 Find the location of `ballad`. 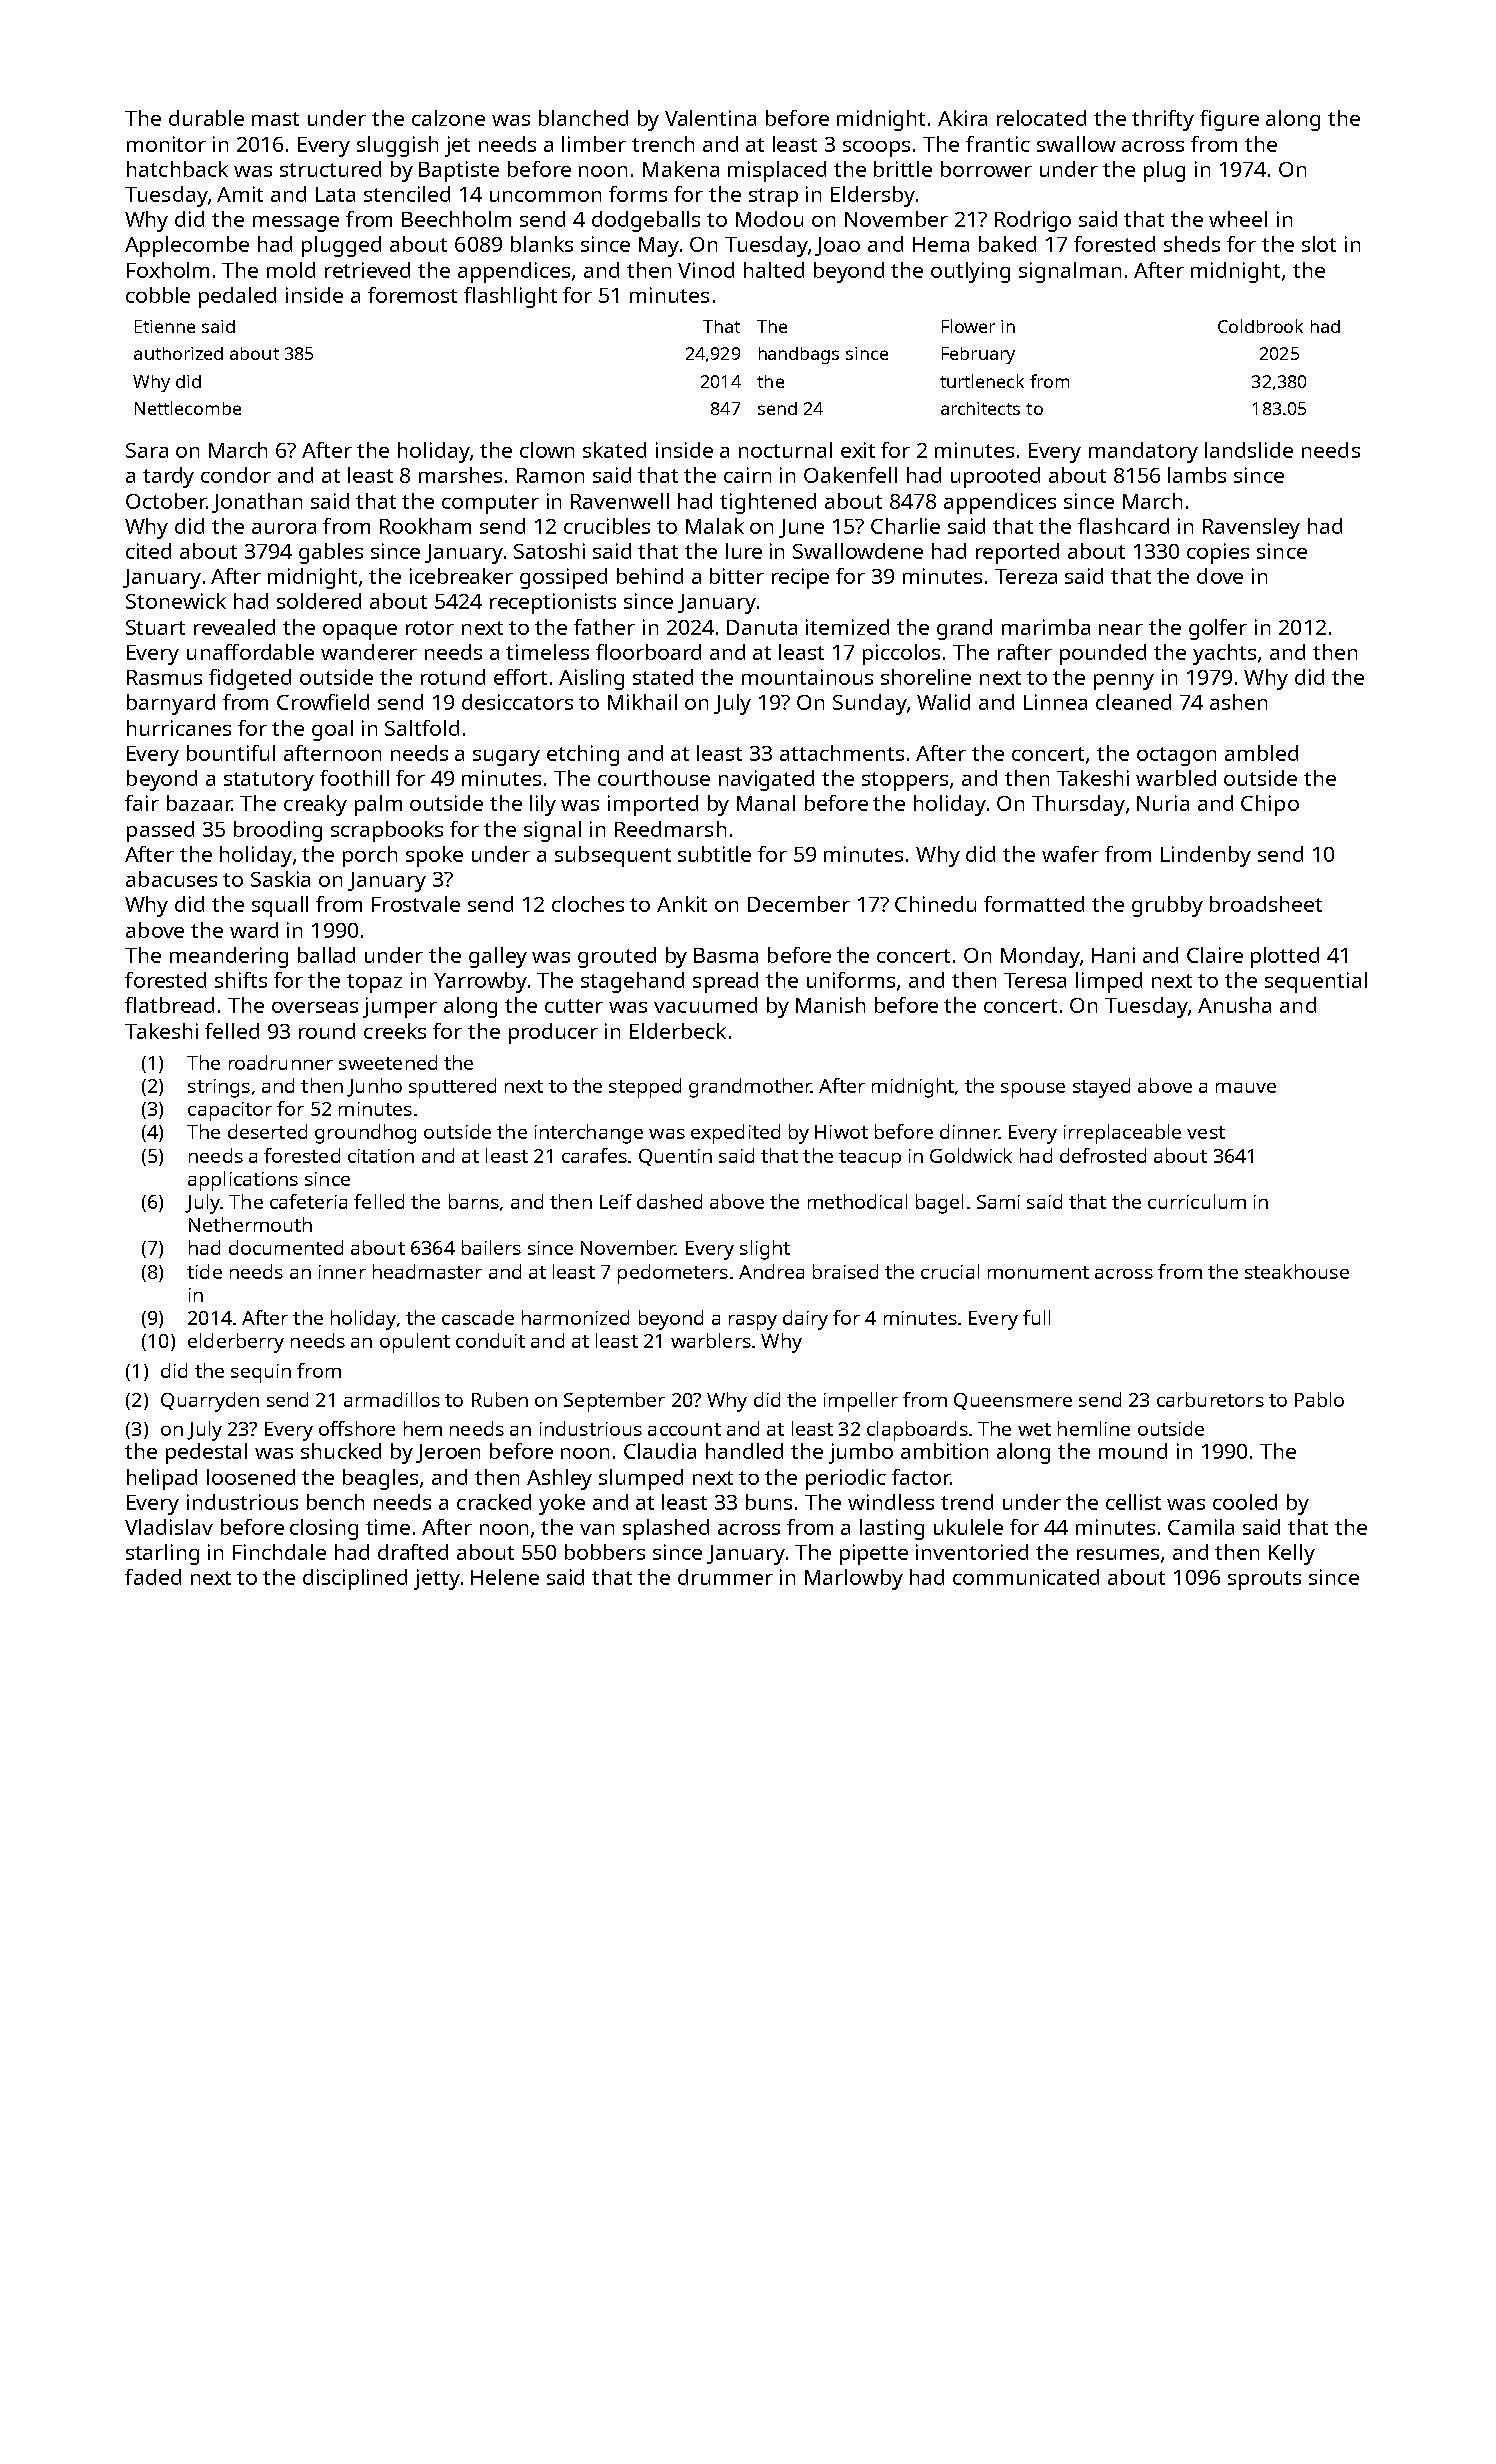

ballad is located at coordinates (326, 955).
